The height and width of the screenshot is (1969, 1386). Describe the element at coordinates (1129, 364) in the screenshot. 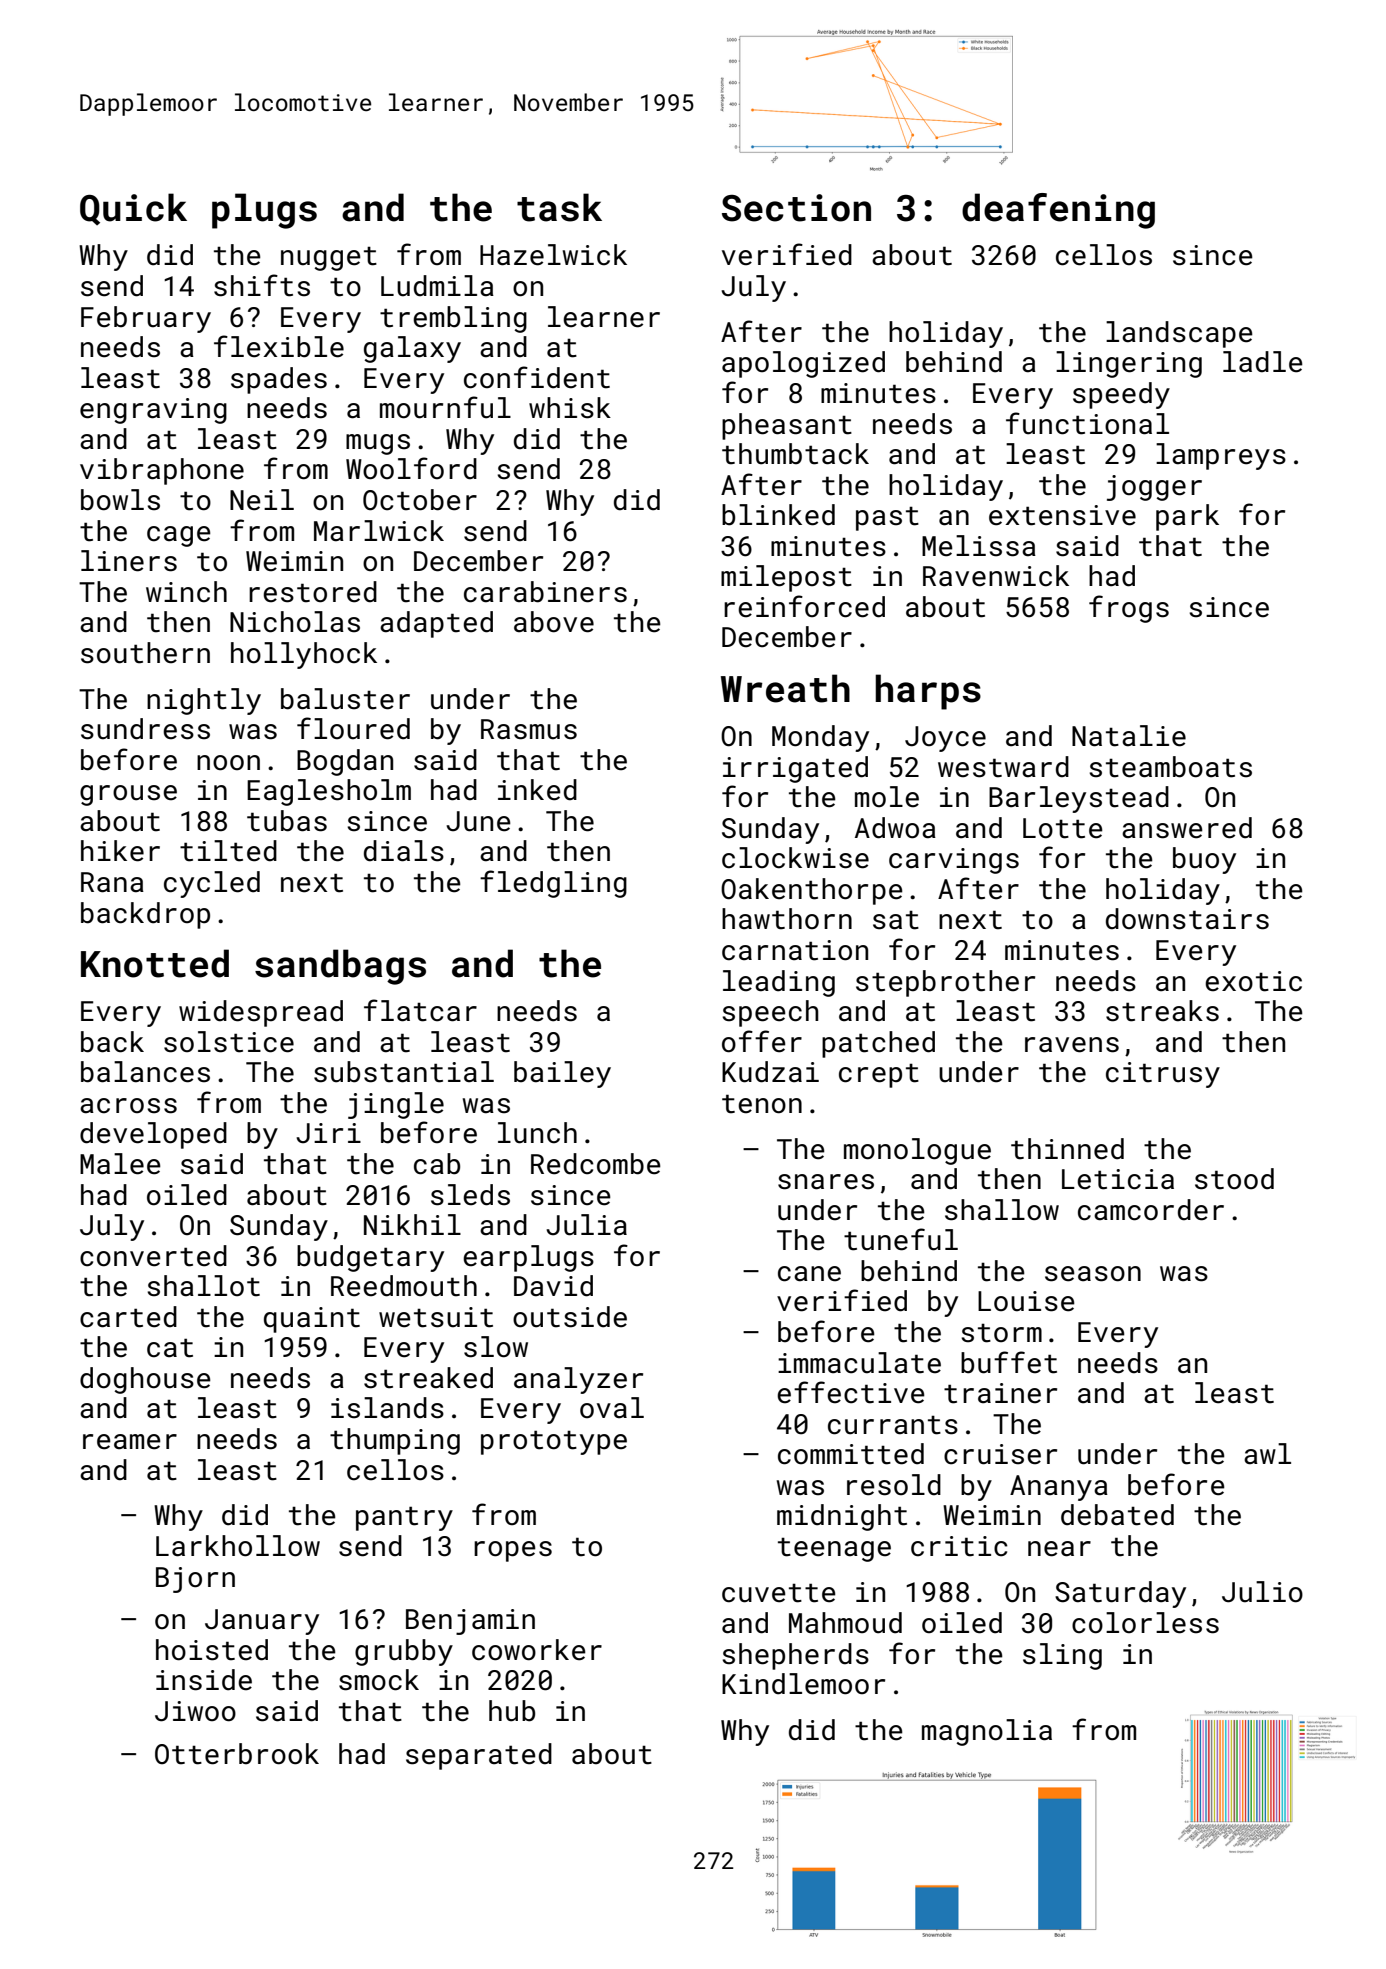

I see `lingering` at that location.
